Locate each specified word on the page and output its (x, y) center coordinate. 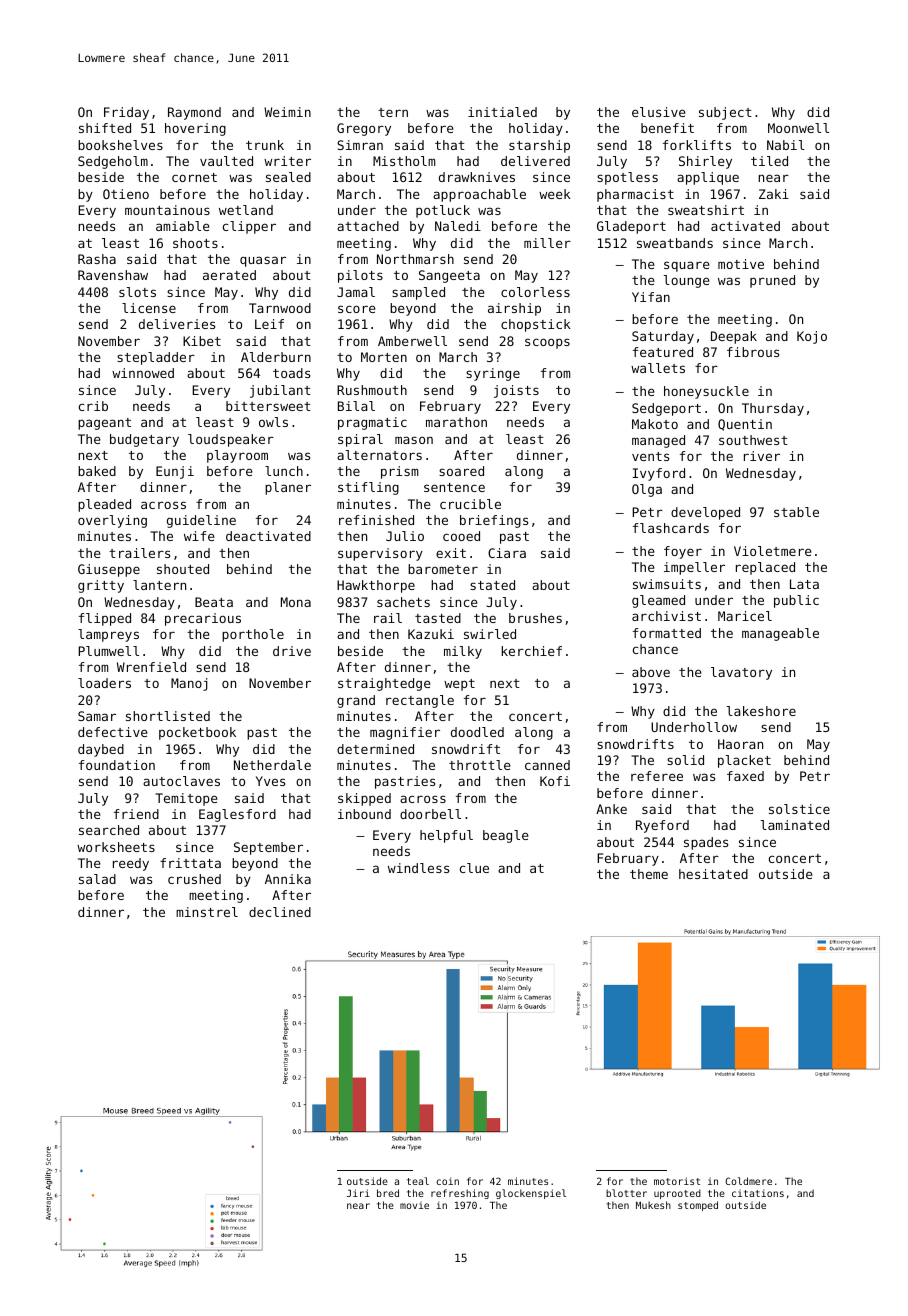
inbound (364, 814)
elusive (659, 112)
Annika (288, 879)
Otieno (126, 194)
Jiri (358, 1193)
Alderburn (276, 357)
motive (741, 264)
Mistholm (404, 161)
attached (368, 226)
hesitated (713, 874)
